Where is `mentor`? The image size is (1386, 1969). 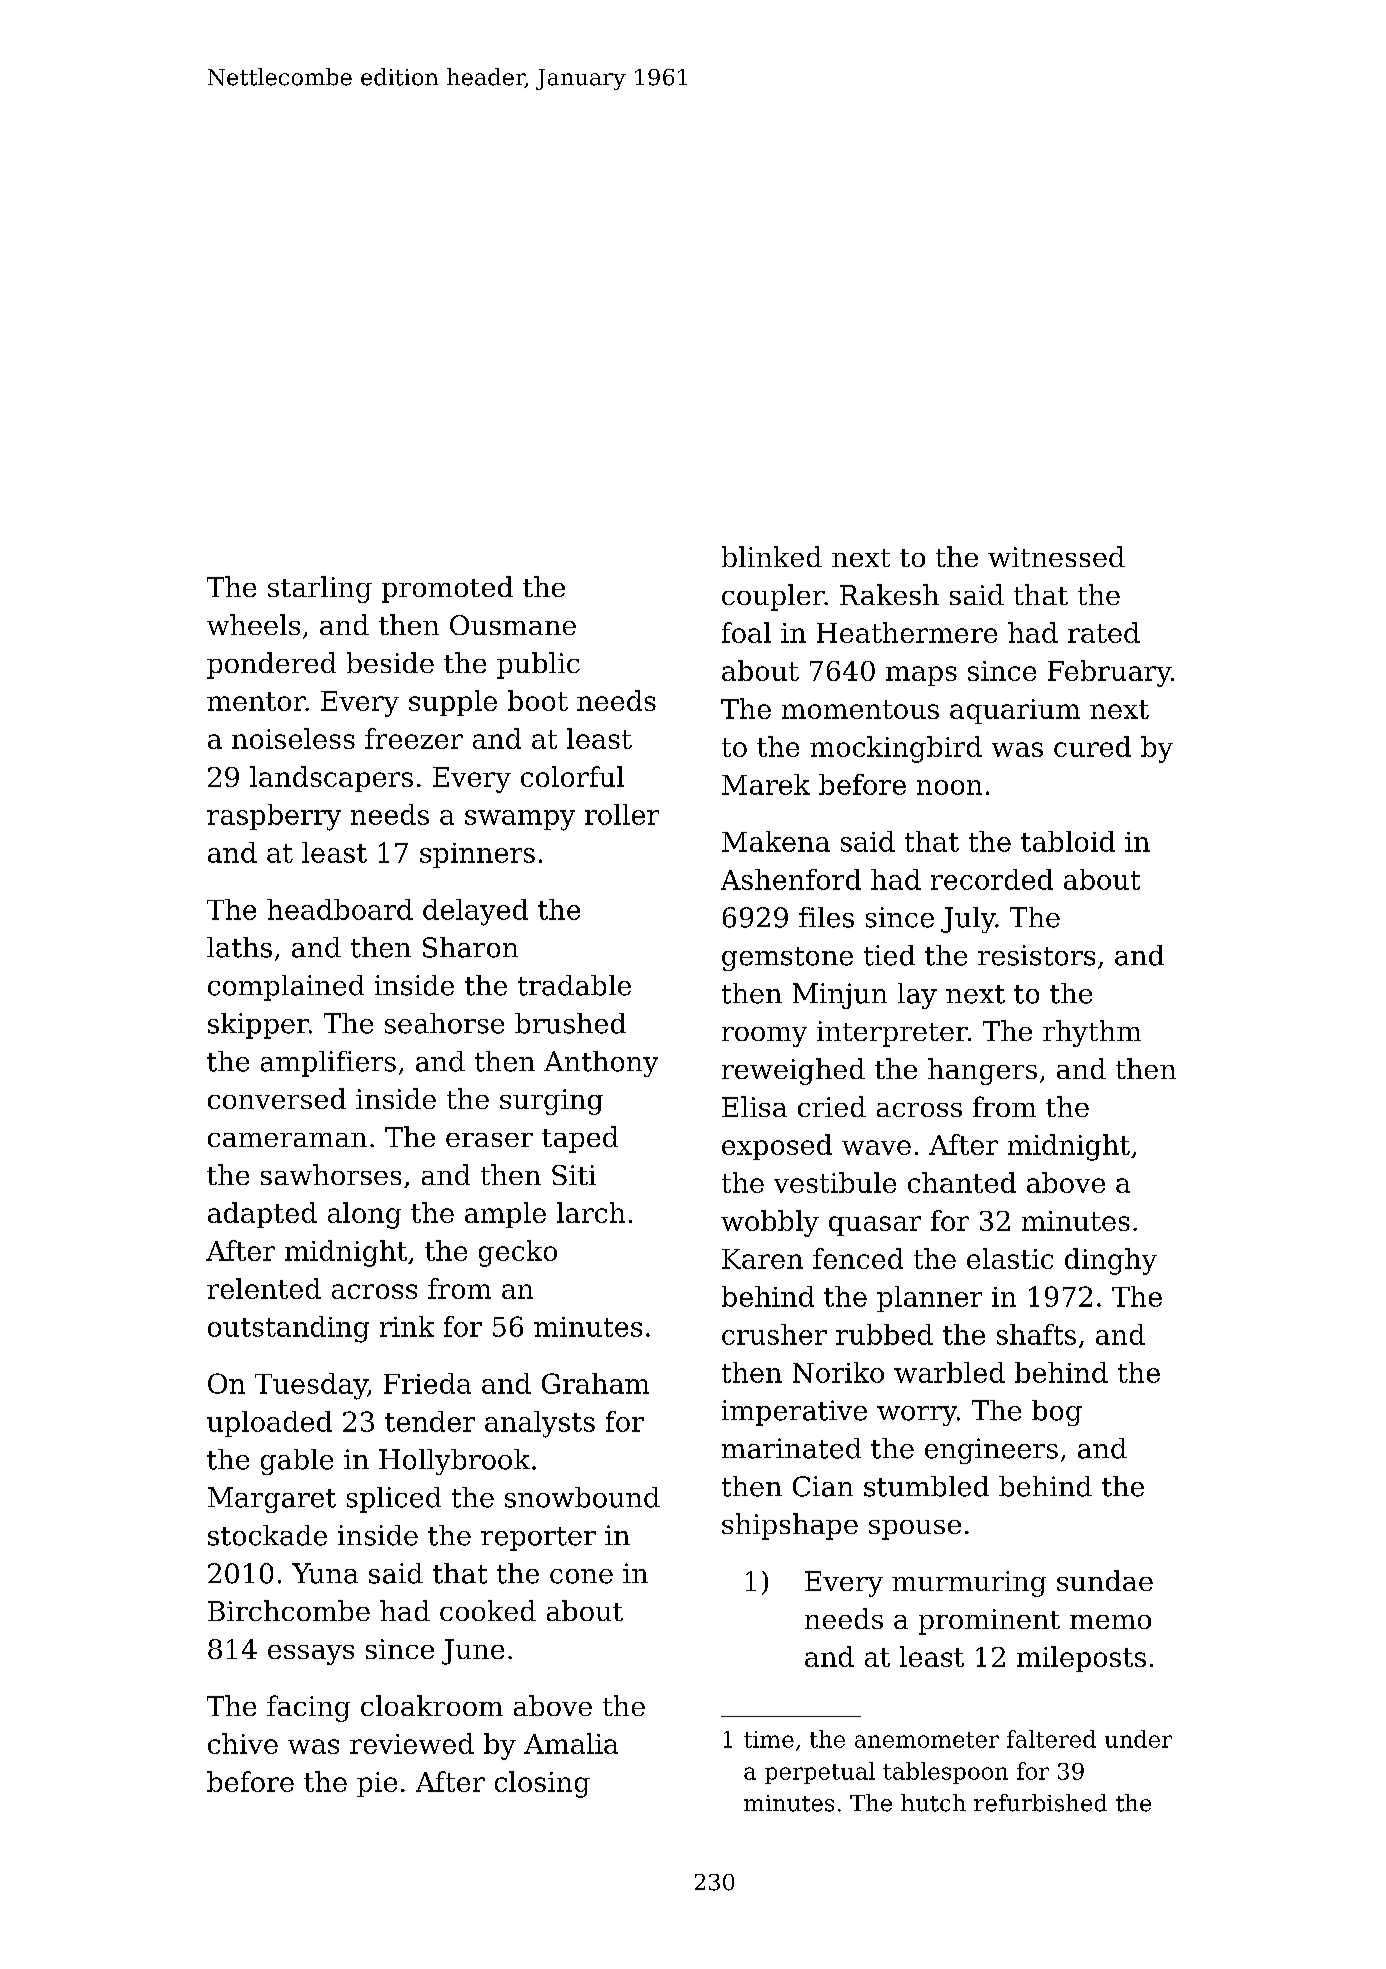 mentor is located at coordinates (256, 701).
